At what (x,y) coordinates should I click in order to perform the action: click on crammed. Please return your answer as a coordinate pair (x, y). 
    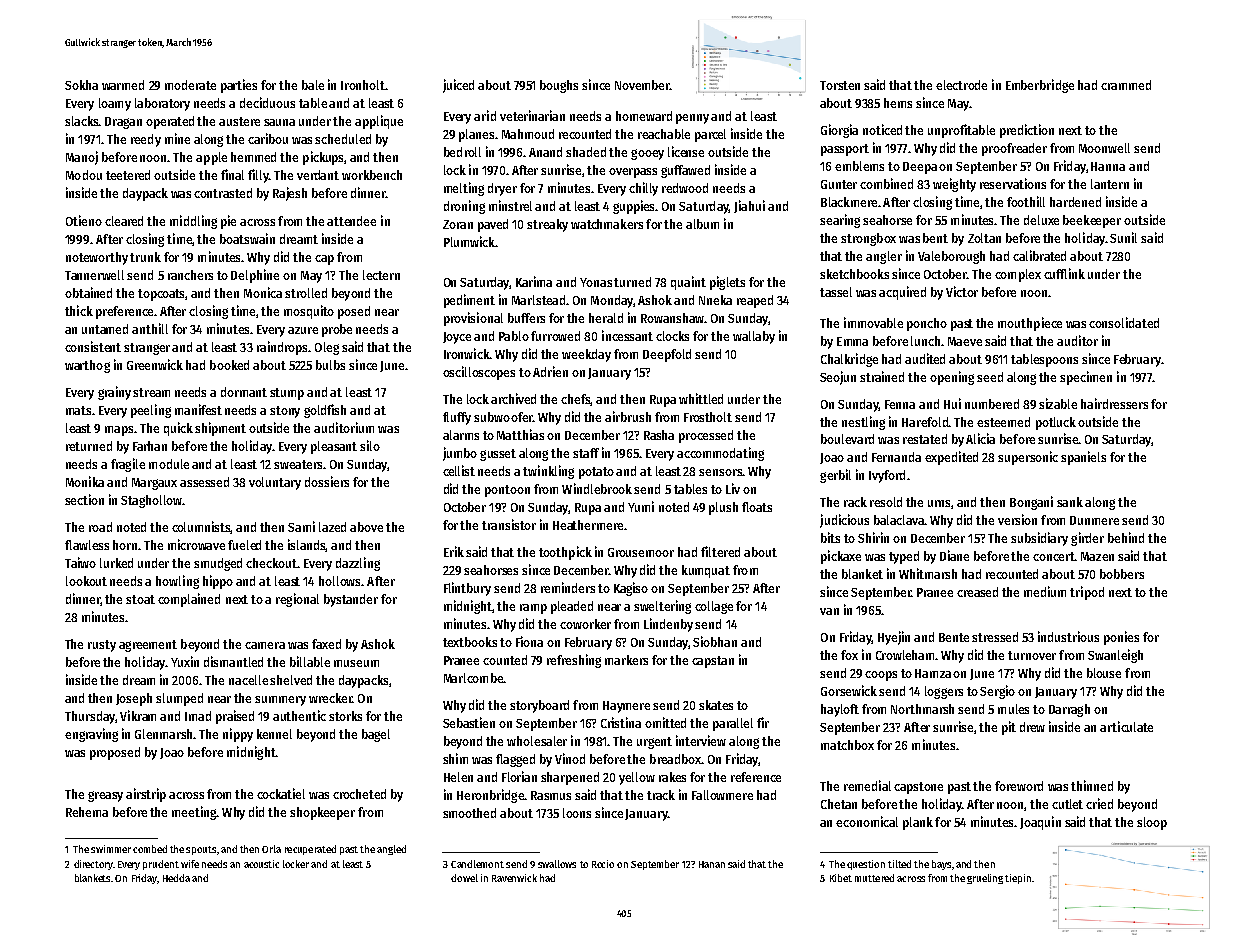
    Looking at the image, I should click on (1126, 85).
